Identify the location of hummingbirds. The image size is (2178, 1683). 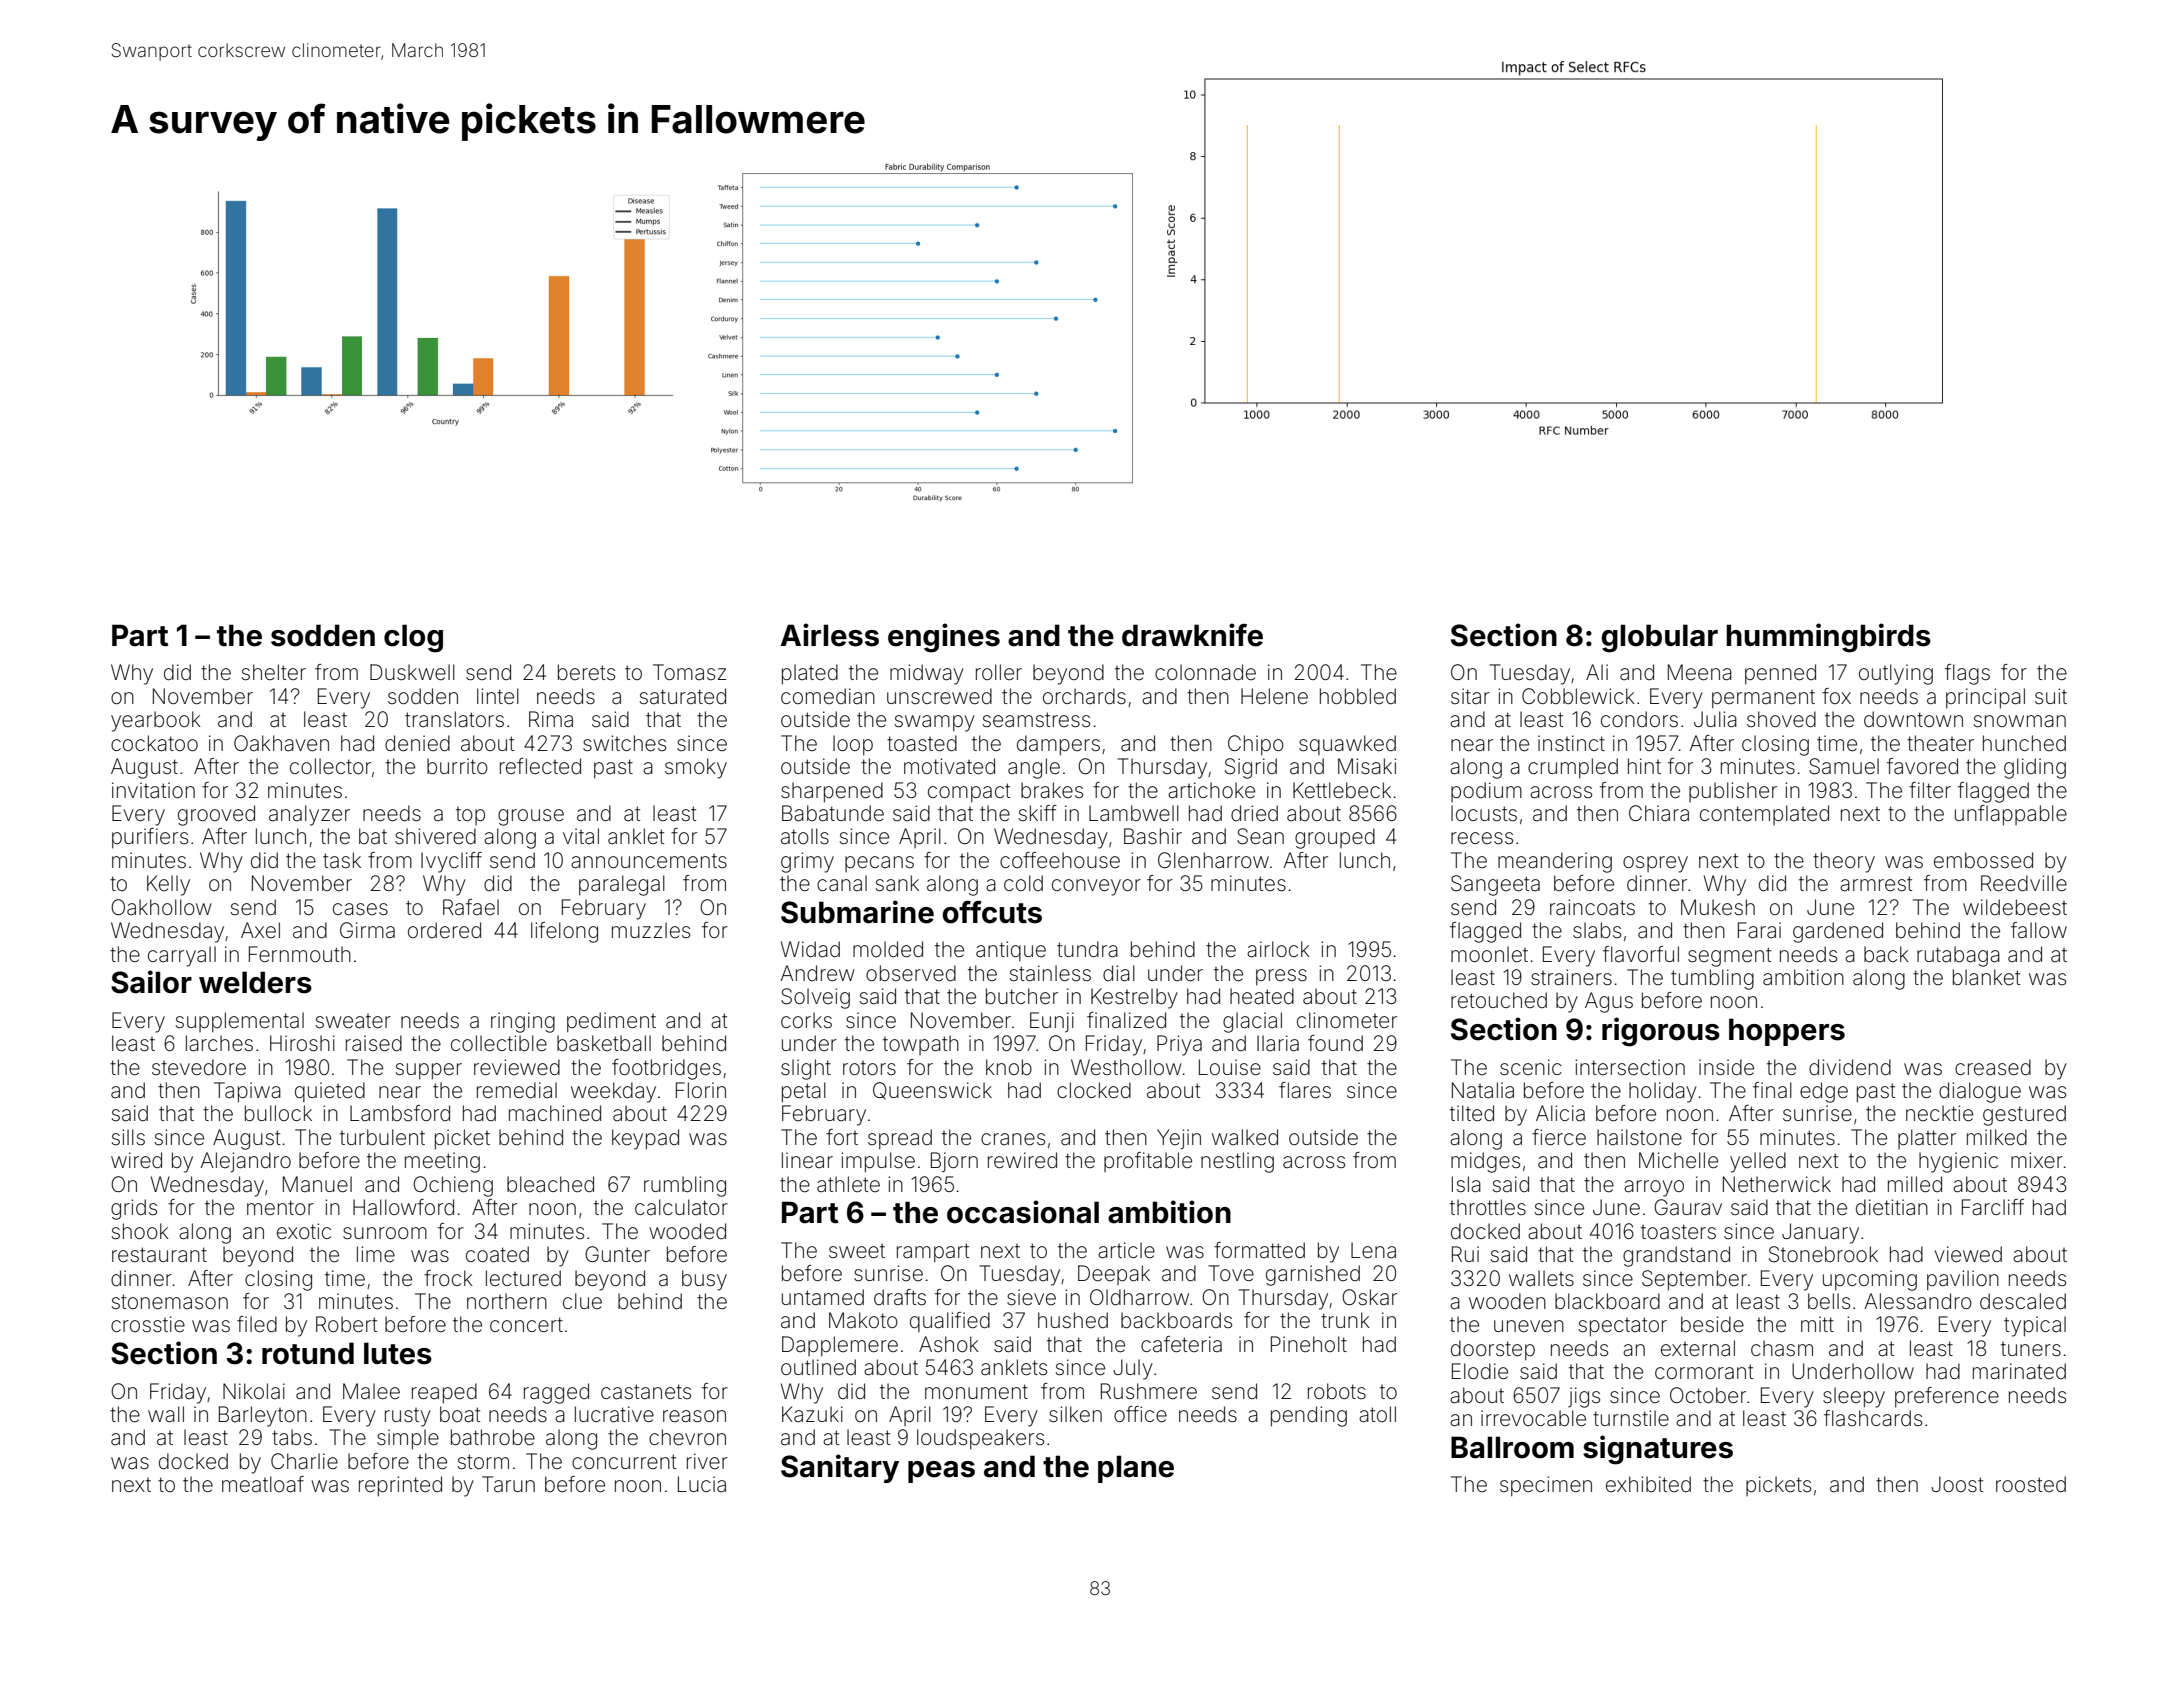
(1828, 638).
